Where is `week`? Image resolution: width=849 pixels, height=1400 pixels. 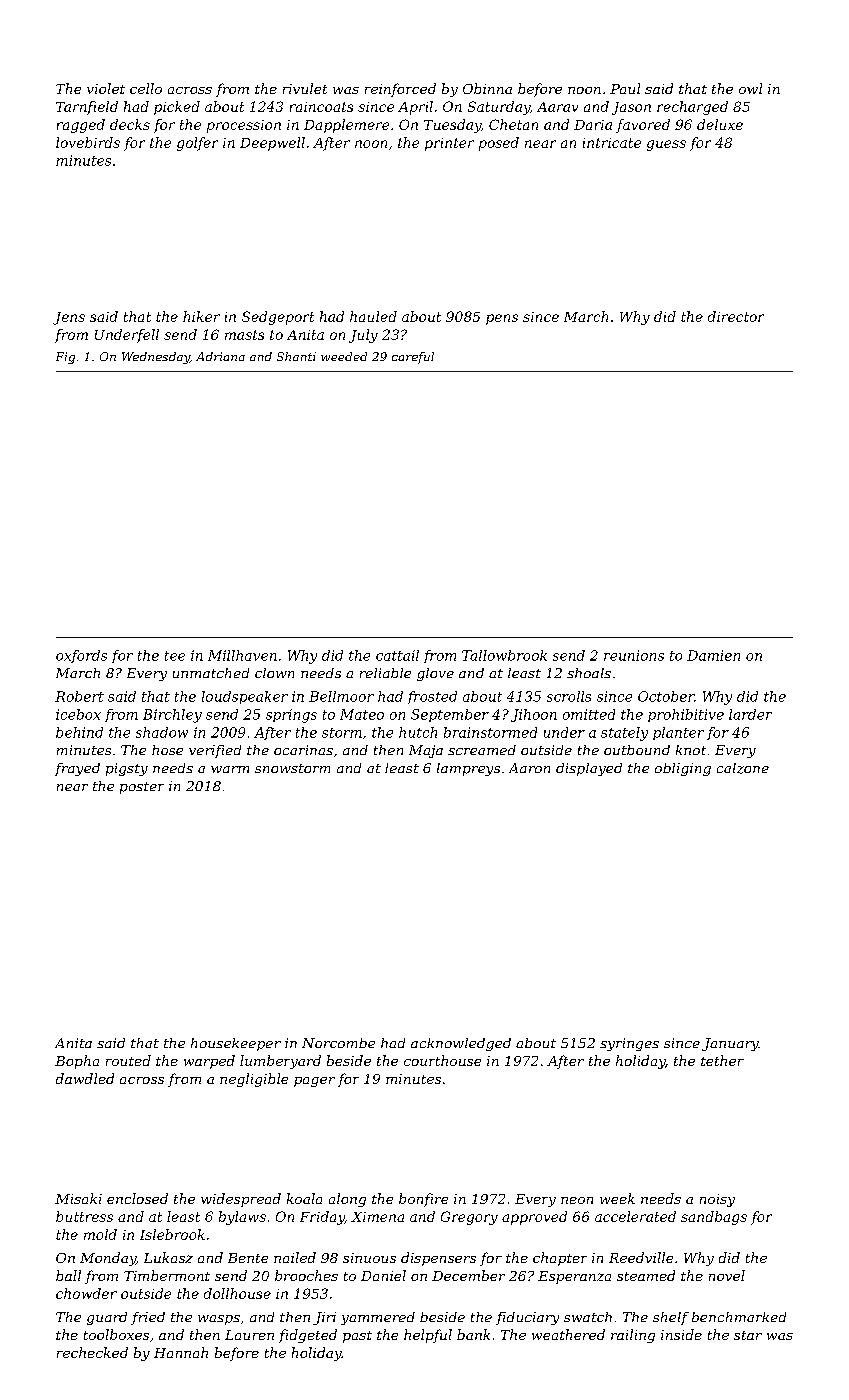
week is located at coordinates (617, 1198).
